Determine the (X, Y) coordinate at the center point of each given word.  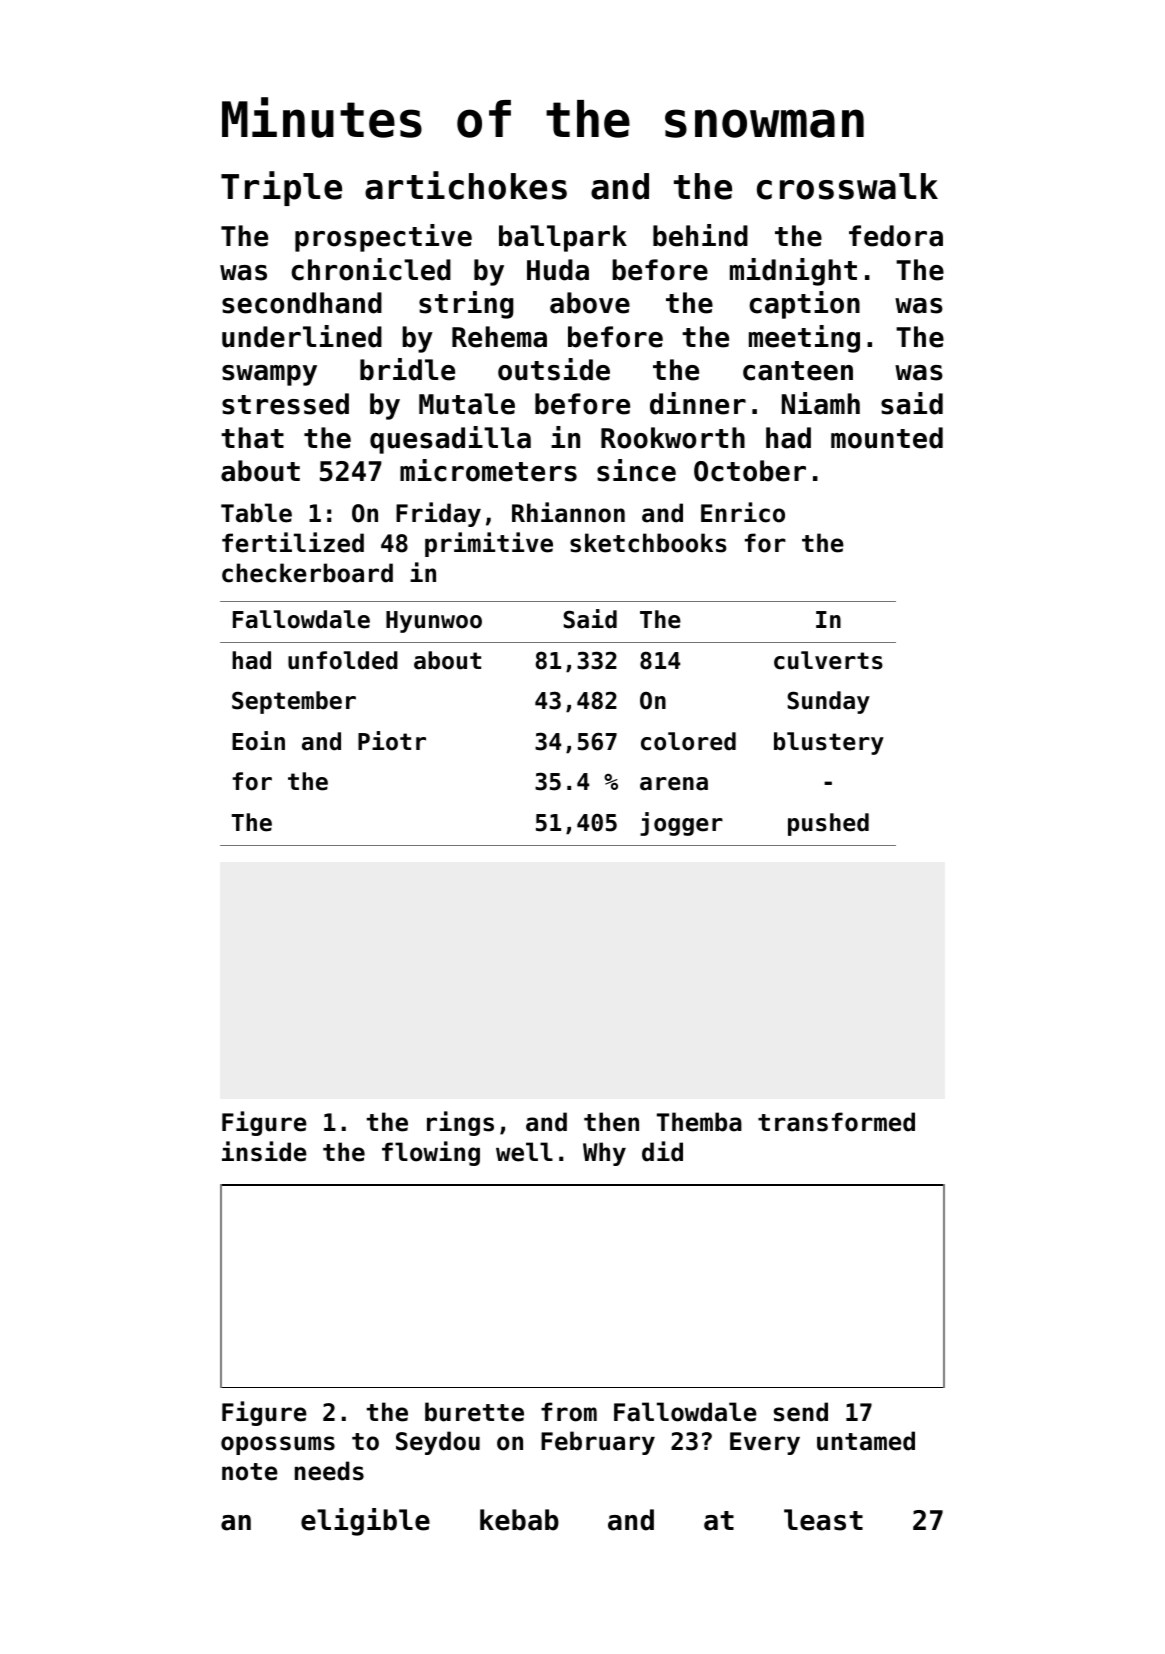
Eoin (258, 741)
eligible (365, 1522)
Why (604, 1154)
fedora (896, 236)
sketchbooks (648, 543)
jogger (681, 824)
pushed (828, 824)
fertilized (293, 542)
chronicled (371, 269)
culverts (828, 660)
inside (264, 1151)
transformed (836, 1122)
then (611, 1122)
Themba (699, 1122)
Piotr (392, 741)
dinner (698, 403)
